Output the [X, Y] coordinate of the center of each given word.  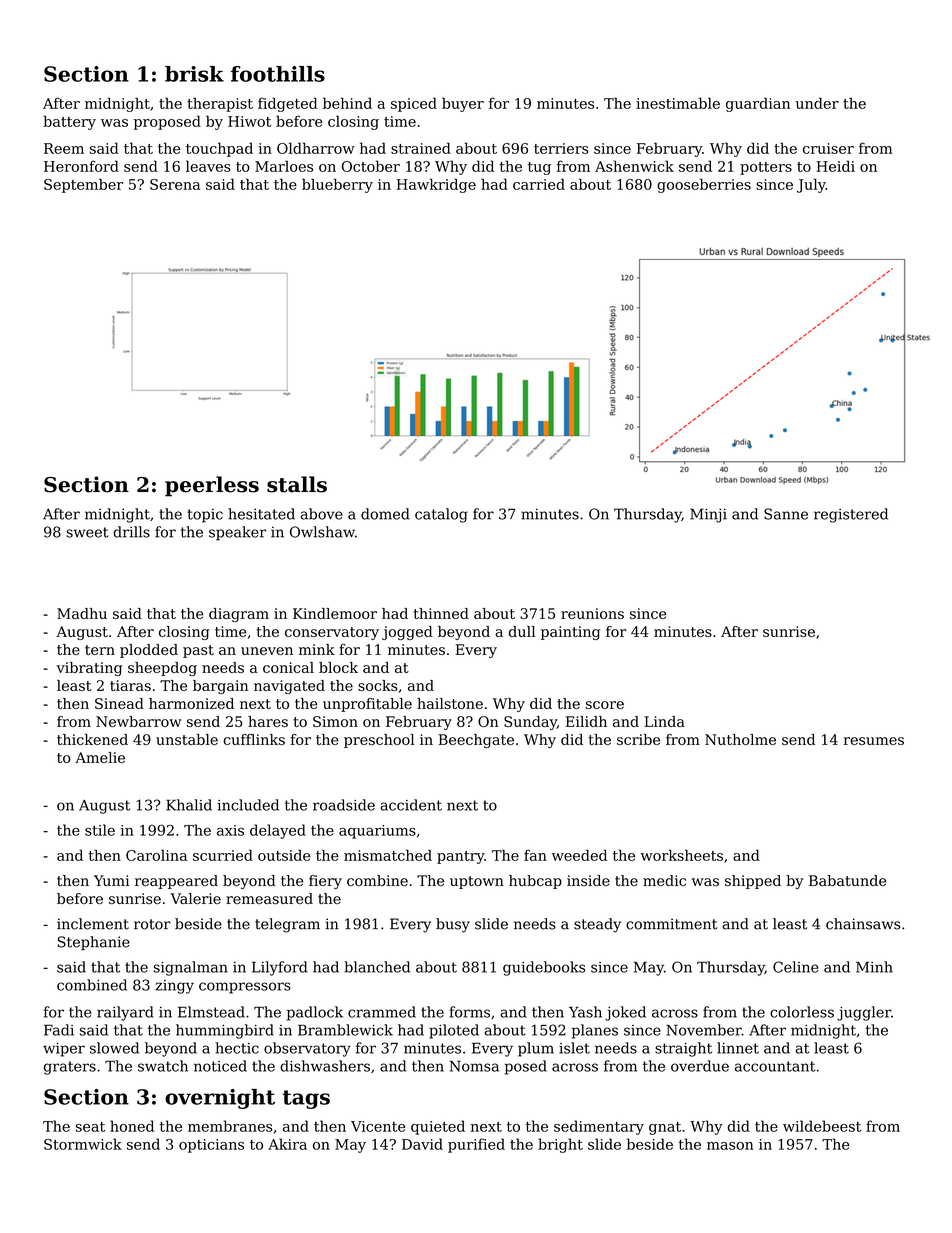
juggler [864, 1013]
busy [453, 925]
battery [69, 122]
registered [851, 515]
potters [766, 168]
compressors [245, 988]
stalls [297, 484]
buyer [463, 104]
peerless [212, 486]
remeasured [269, 898]
